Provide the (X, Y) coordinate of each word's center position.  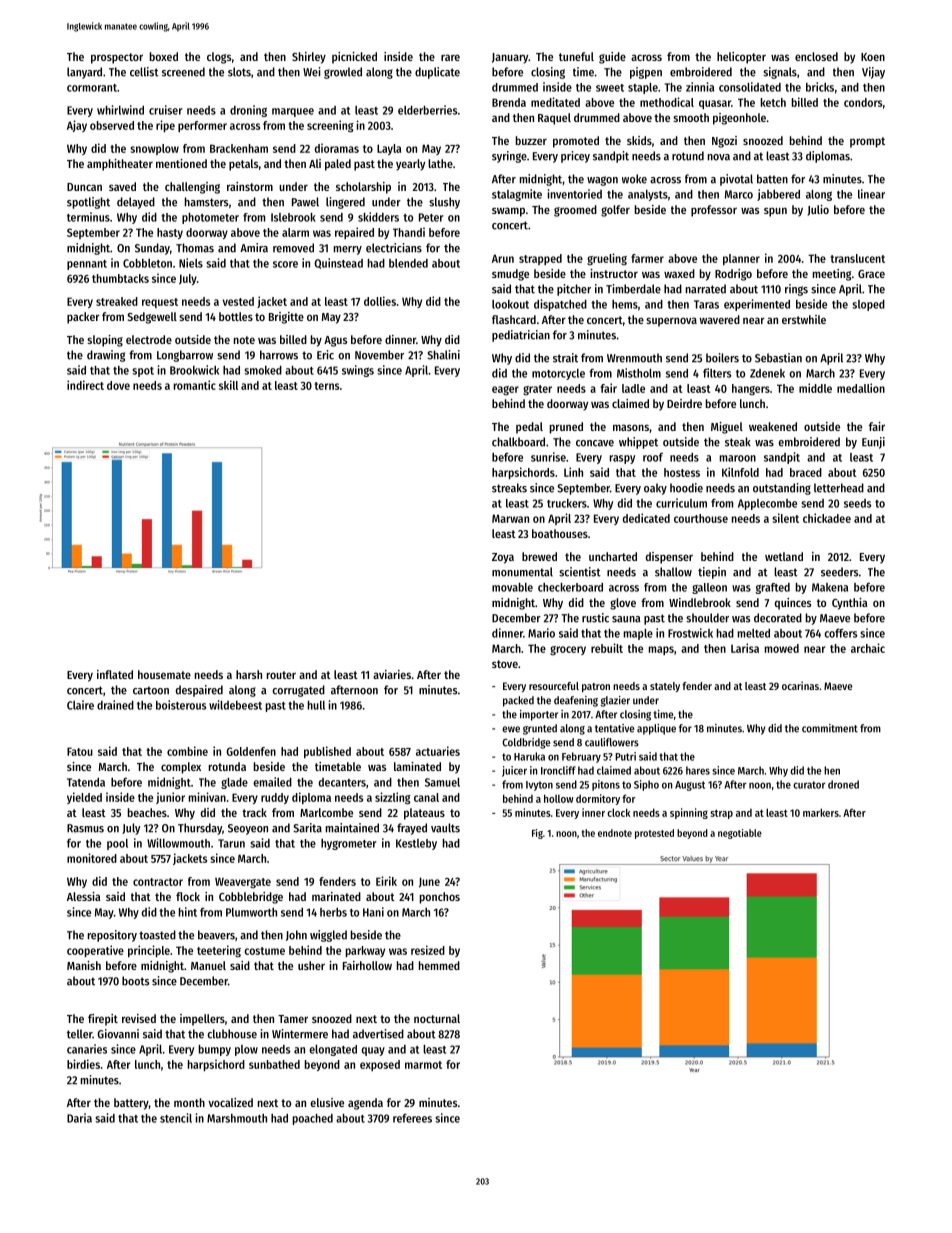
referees (412, 1118)
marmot (423, 1065)
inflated (115, 674)
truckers (567, 503)
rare (450, 57)
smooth (691, 117)
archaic (868, 648)
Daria (79, 1118)
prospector (117, 58)
